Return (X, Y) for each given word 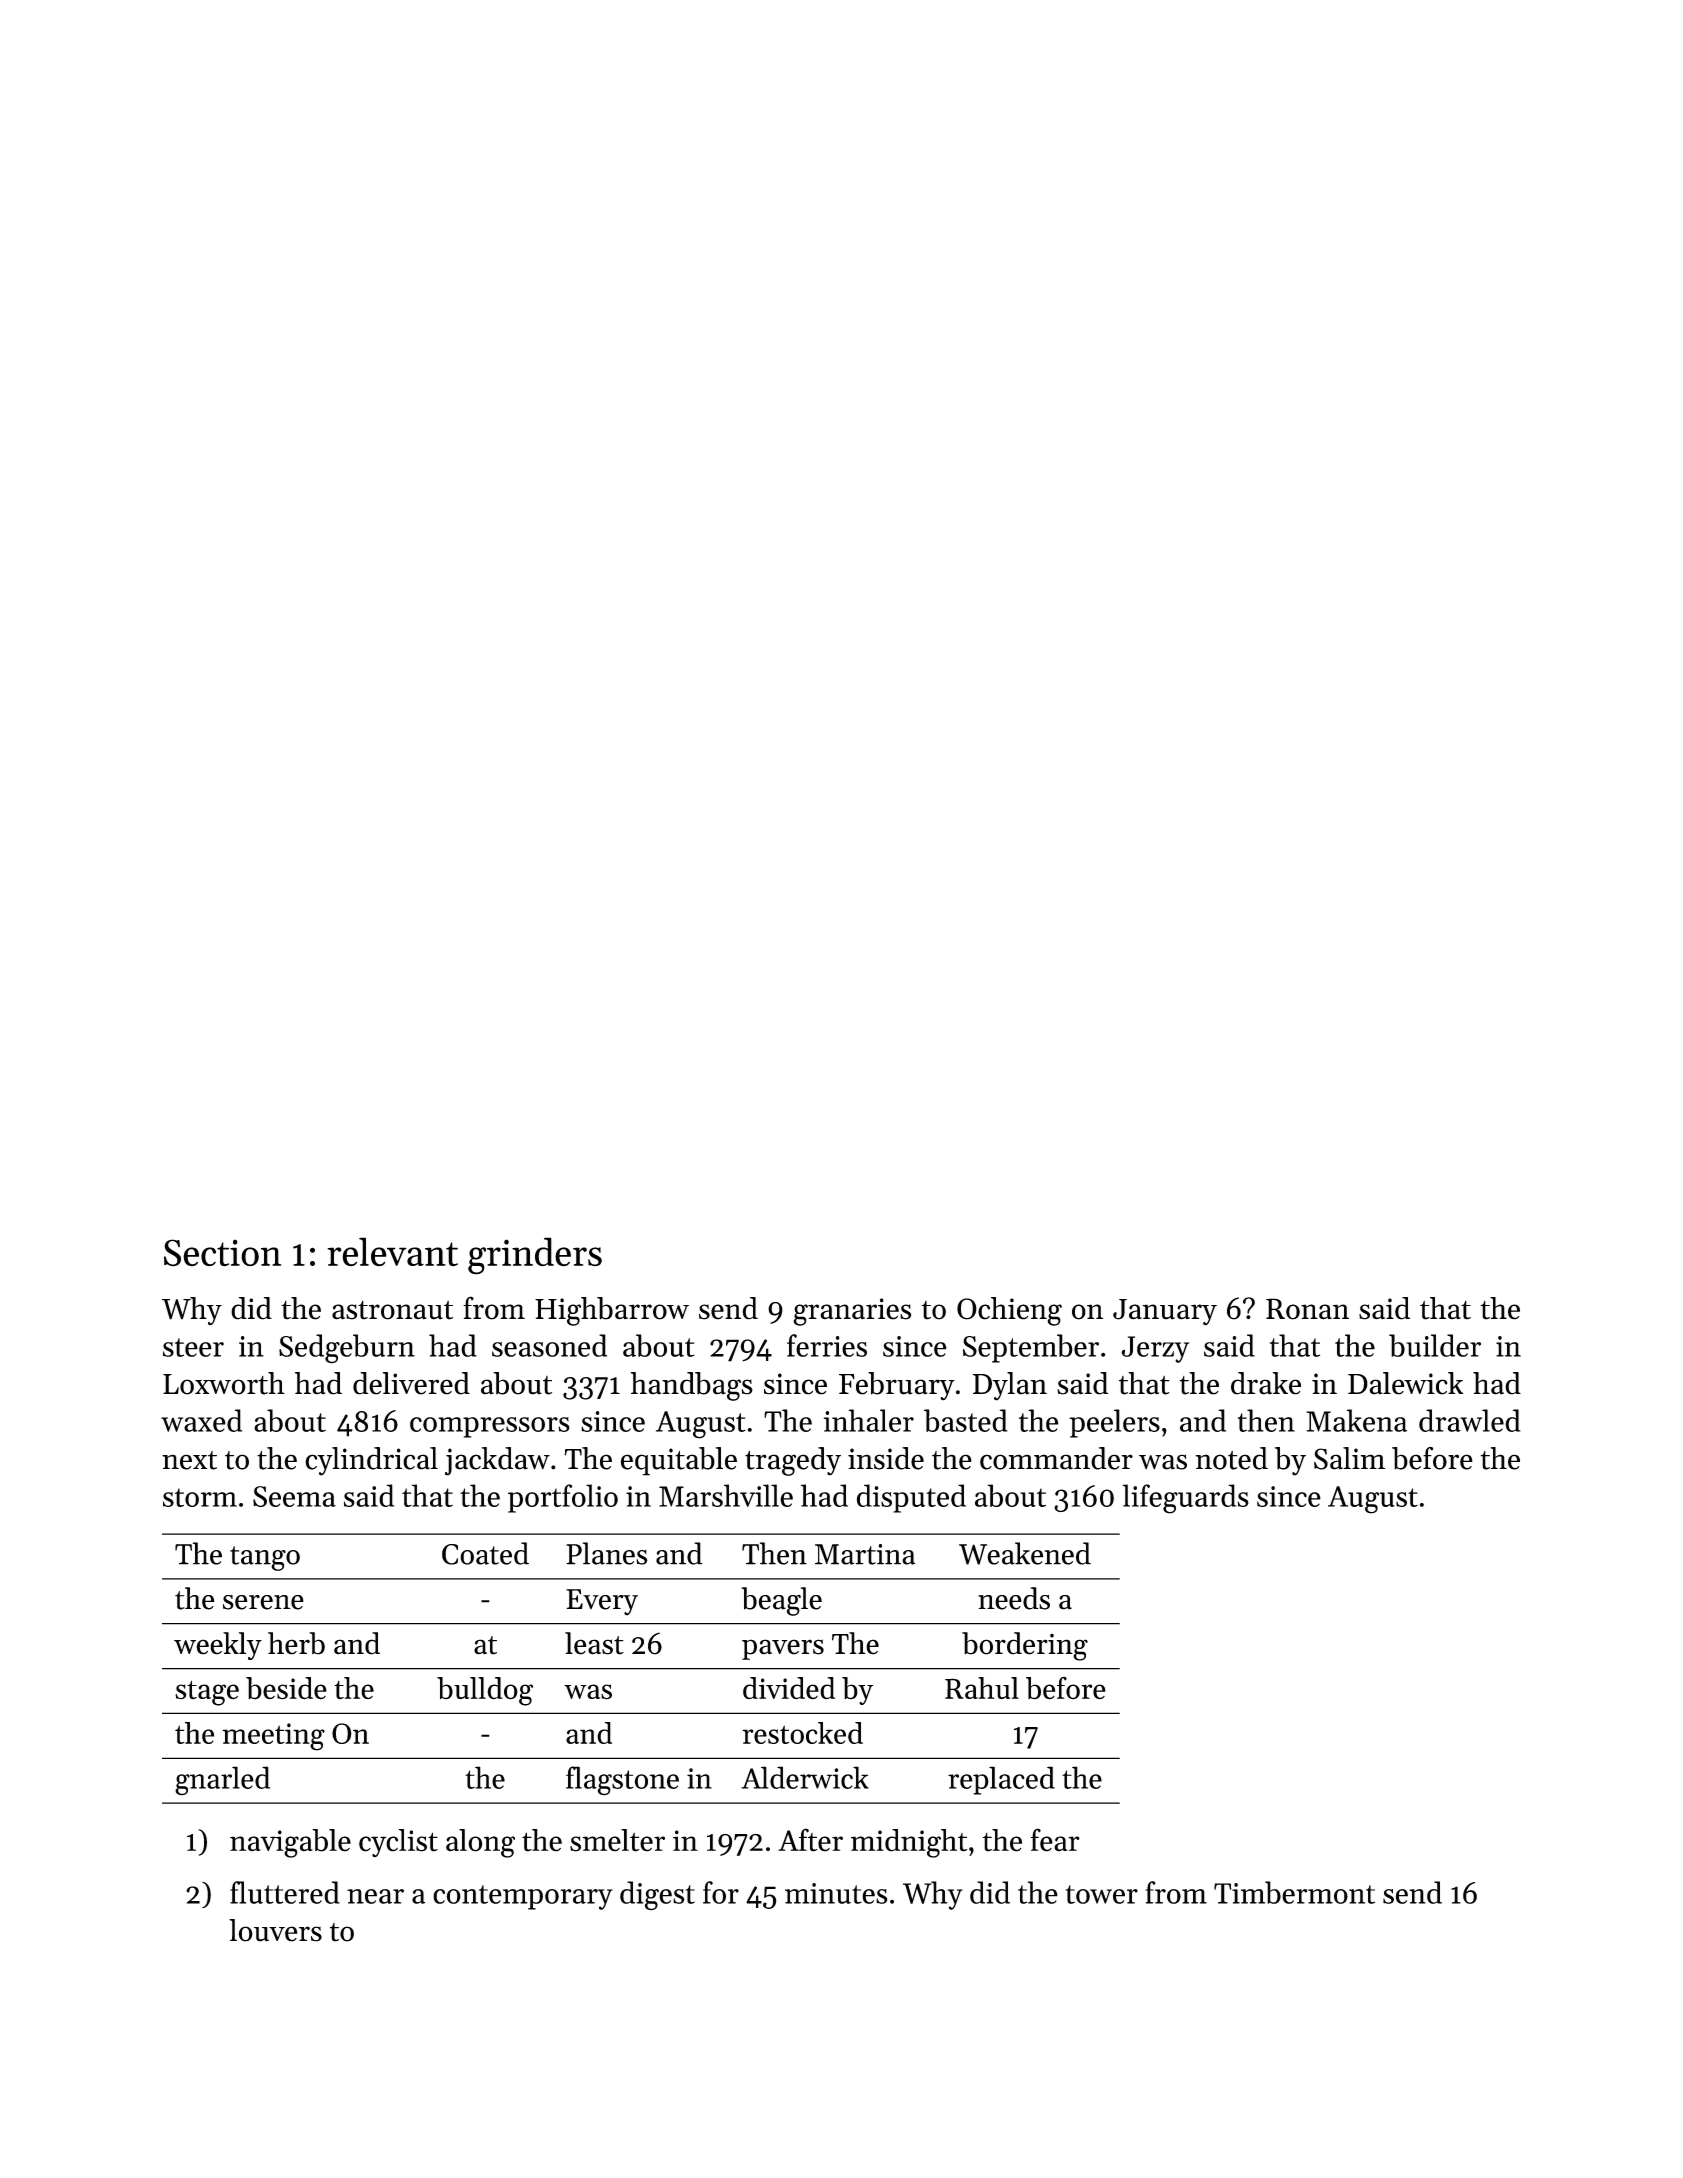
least (594, 1643)
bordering (1025, 1646)
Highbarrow (612, 1311)
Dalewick (1405, 1383)
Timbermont (1294, 1892)
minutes (836, 1893)
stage (207, 1693)
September (1031, 1348)
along (480, 1843)
